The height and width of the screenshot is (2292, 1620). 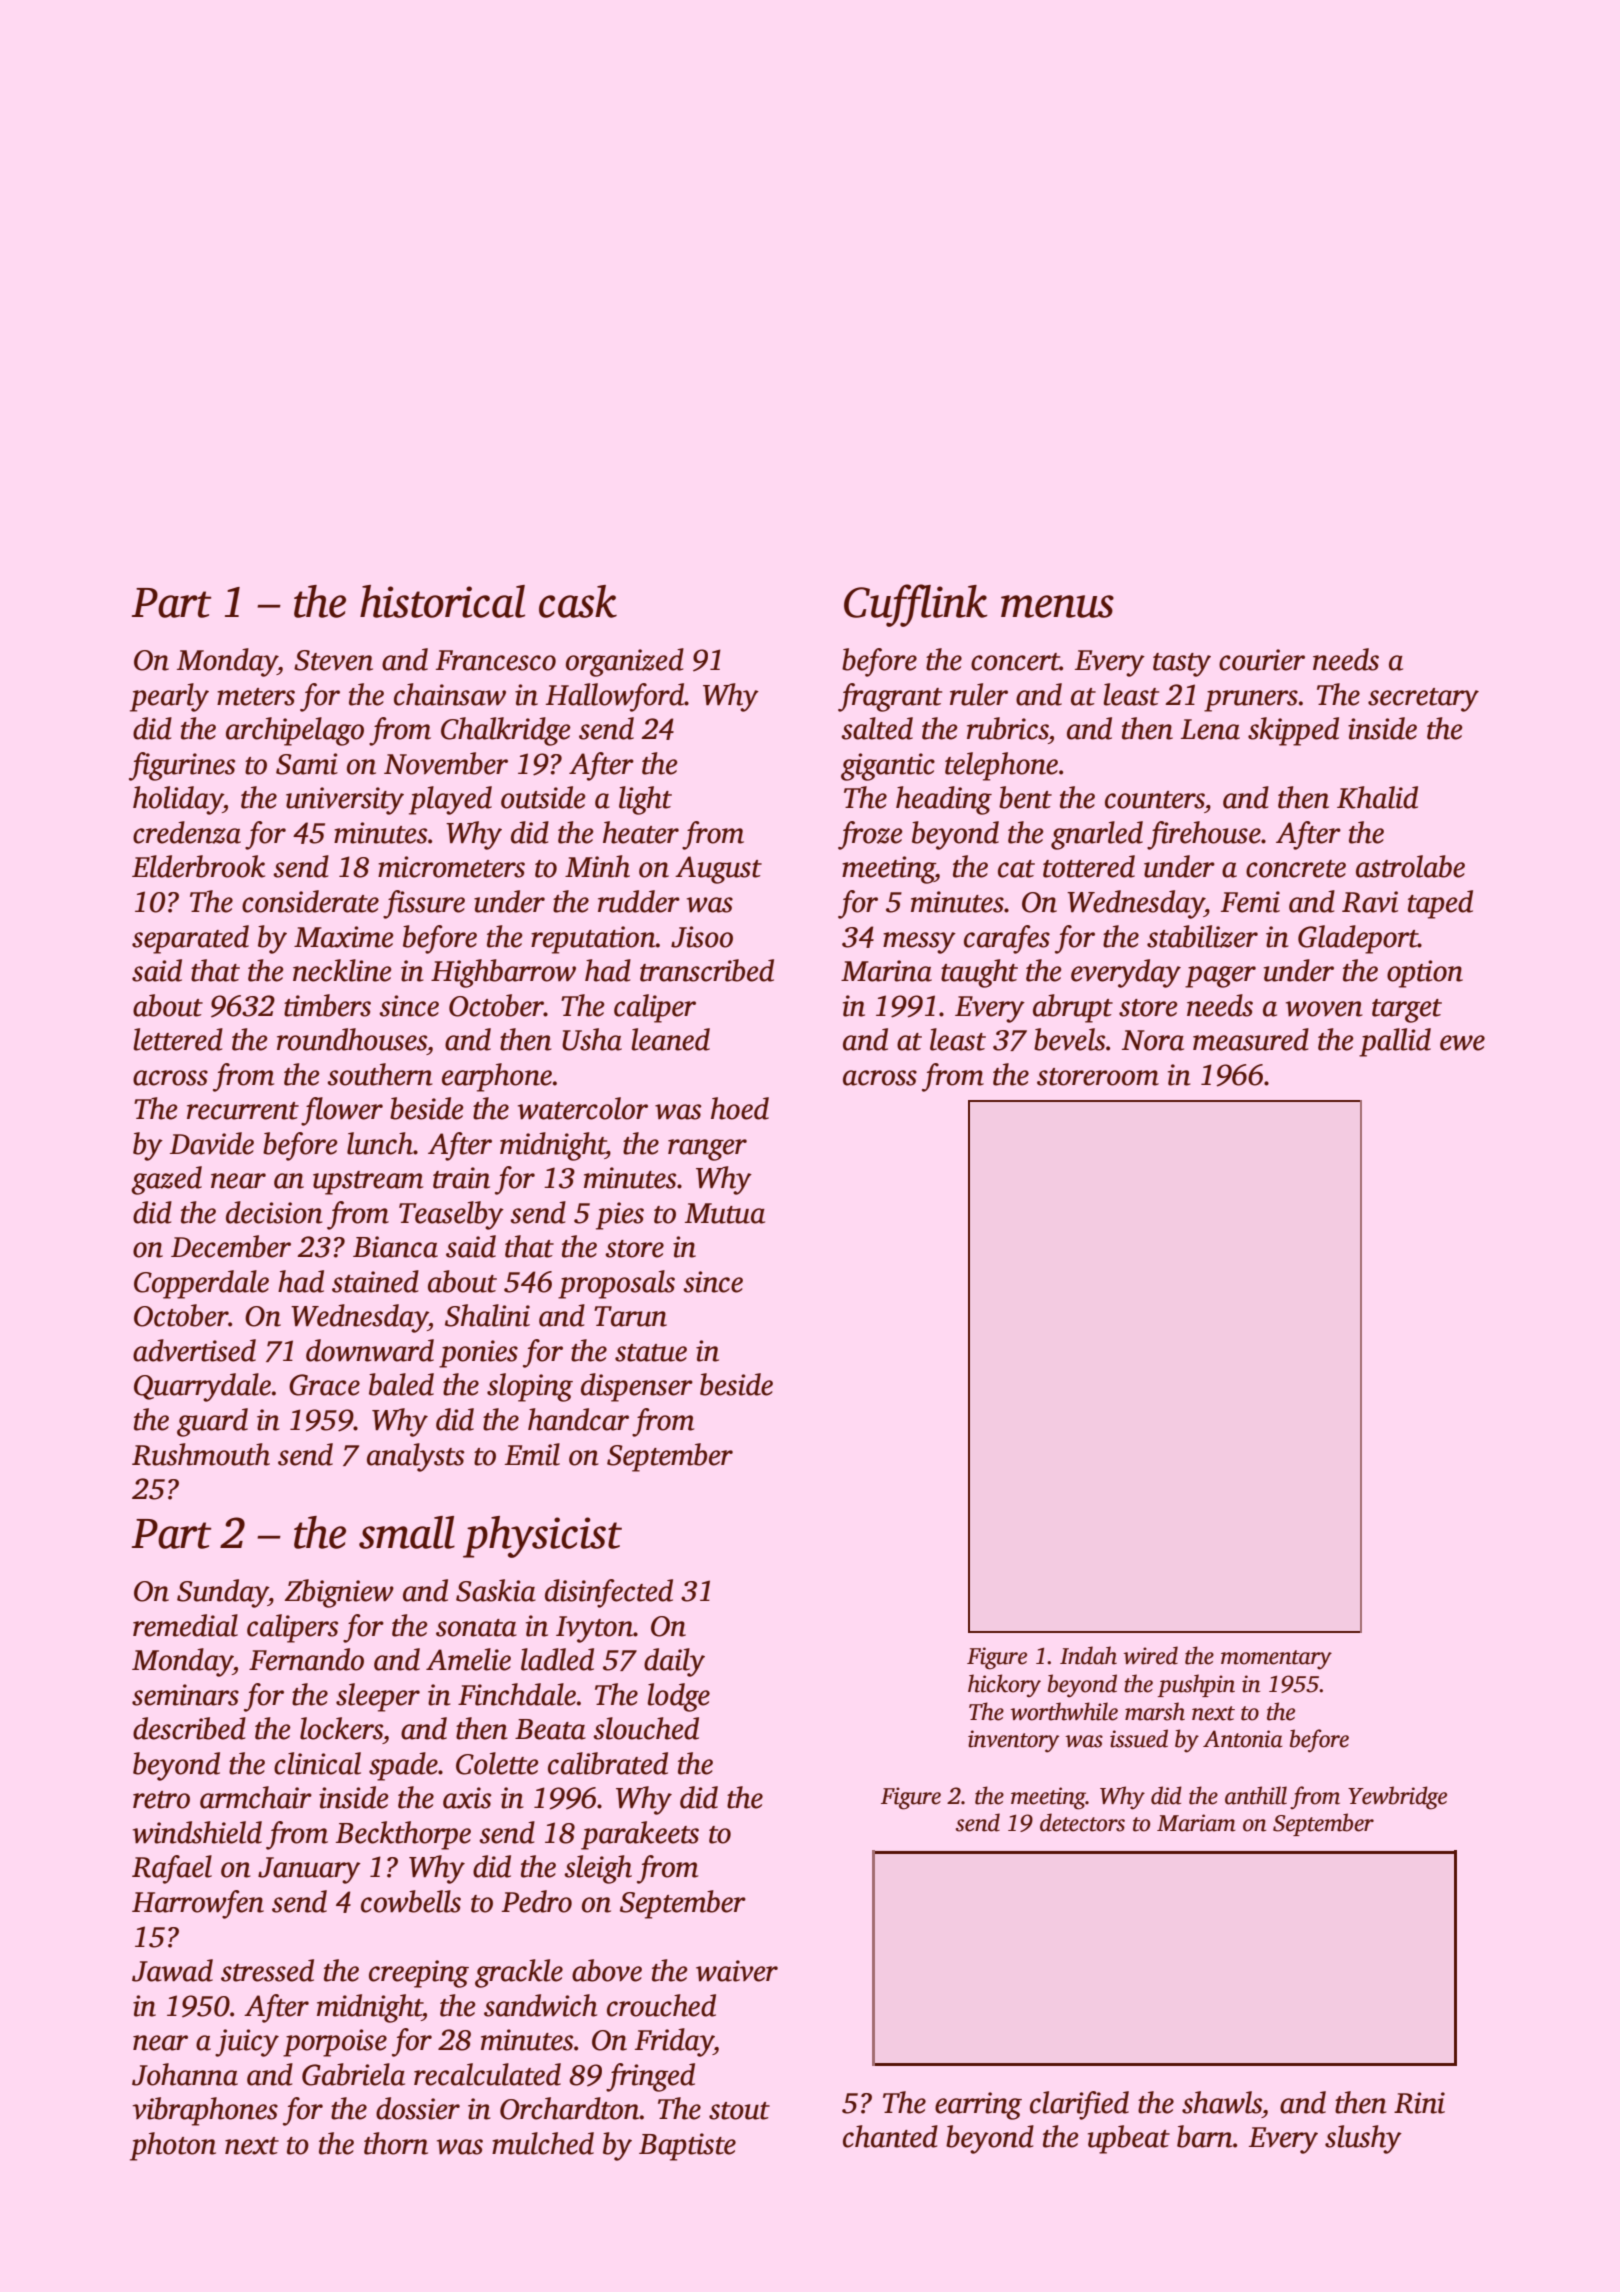 What do you see at coordinates (185, 2074) in the screenshot?
I see `Johanna` at bounding box center [185, 2074].
